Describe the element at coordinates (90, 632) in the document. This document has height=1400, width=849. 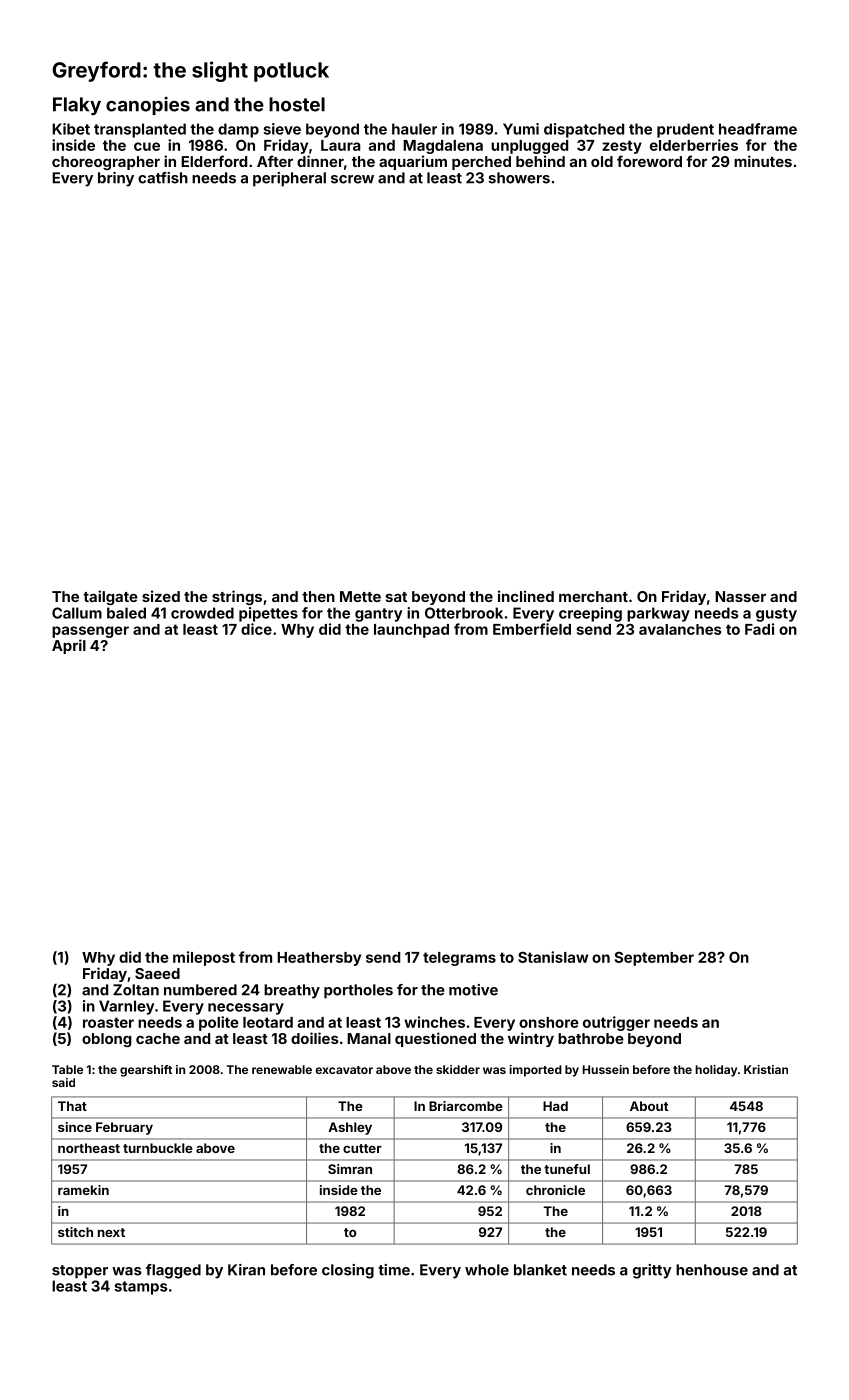
I see `passenger` at that location.
